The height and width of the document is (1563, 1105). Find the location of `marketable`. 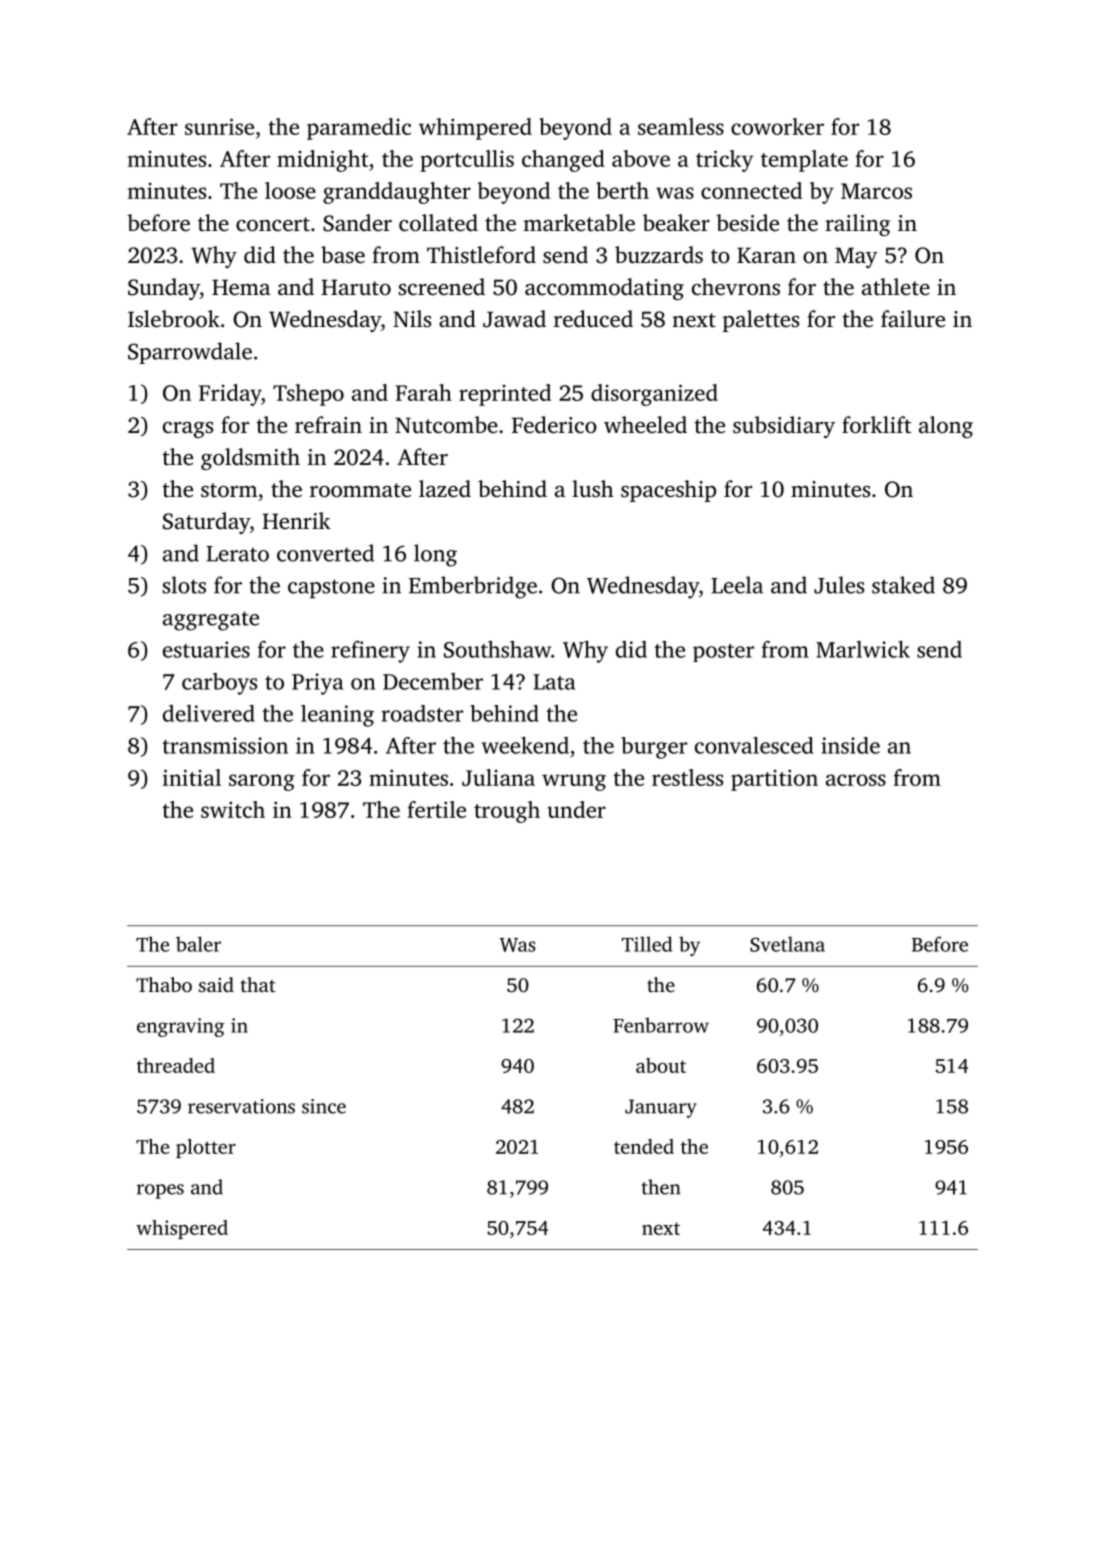

marketable is located at coordinates (579, 223).
